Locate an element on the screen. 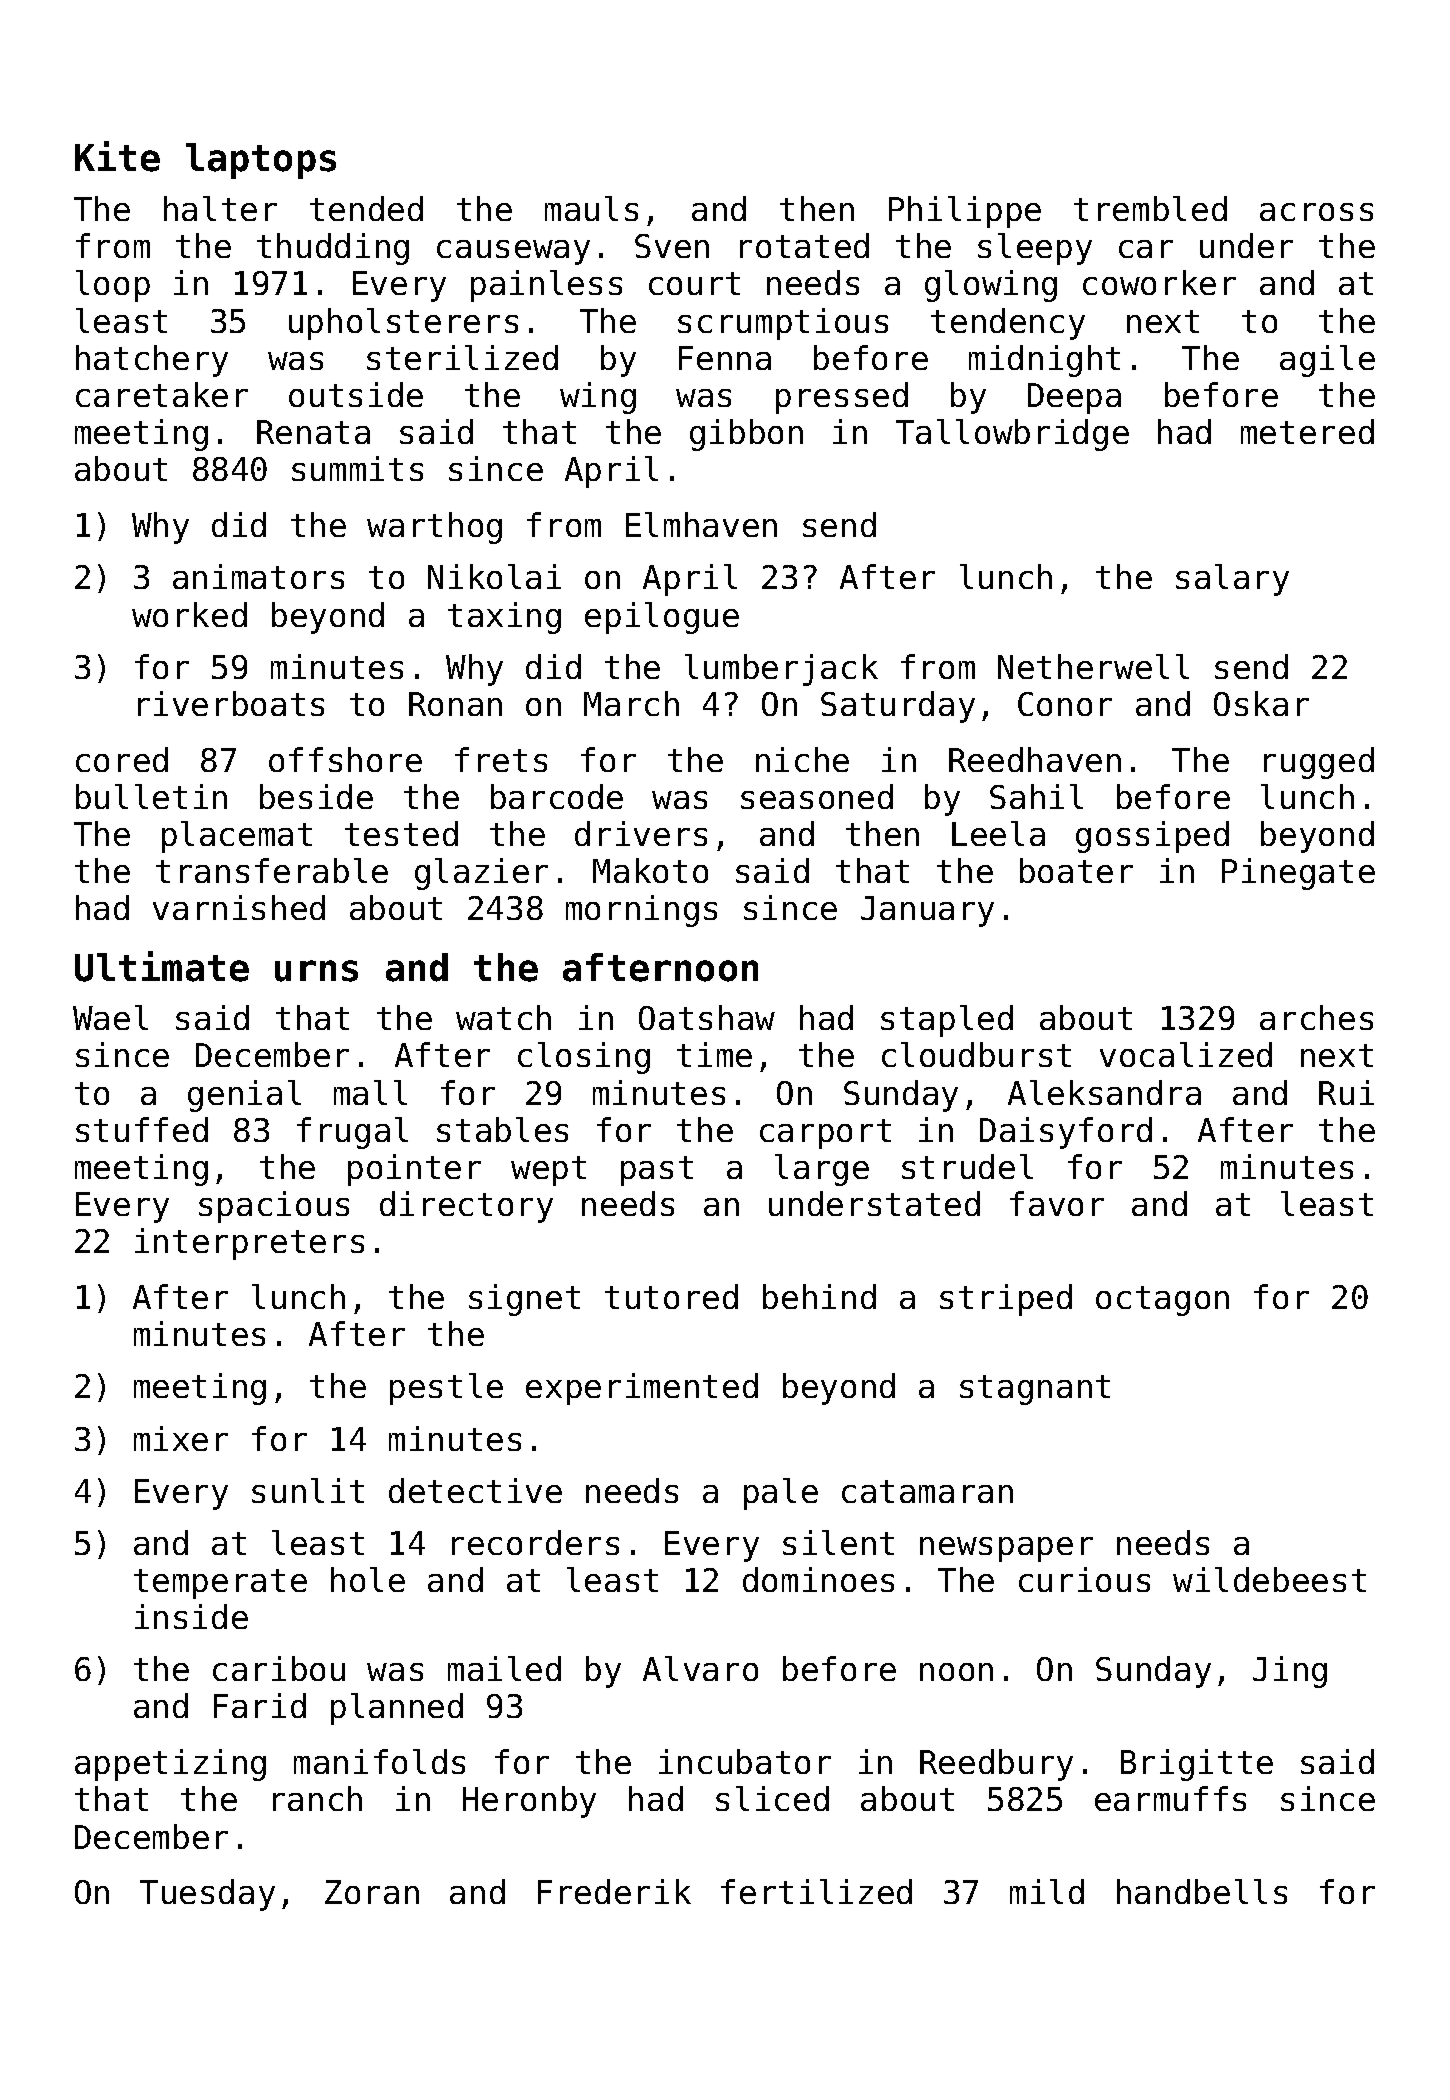  vocalized is located at coordinates (1186, 1054).
